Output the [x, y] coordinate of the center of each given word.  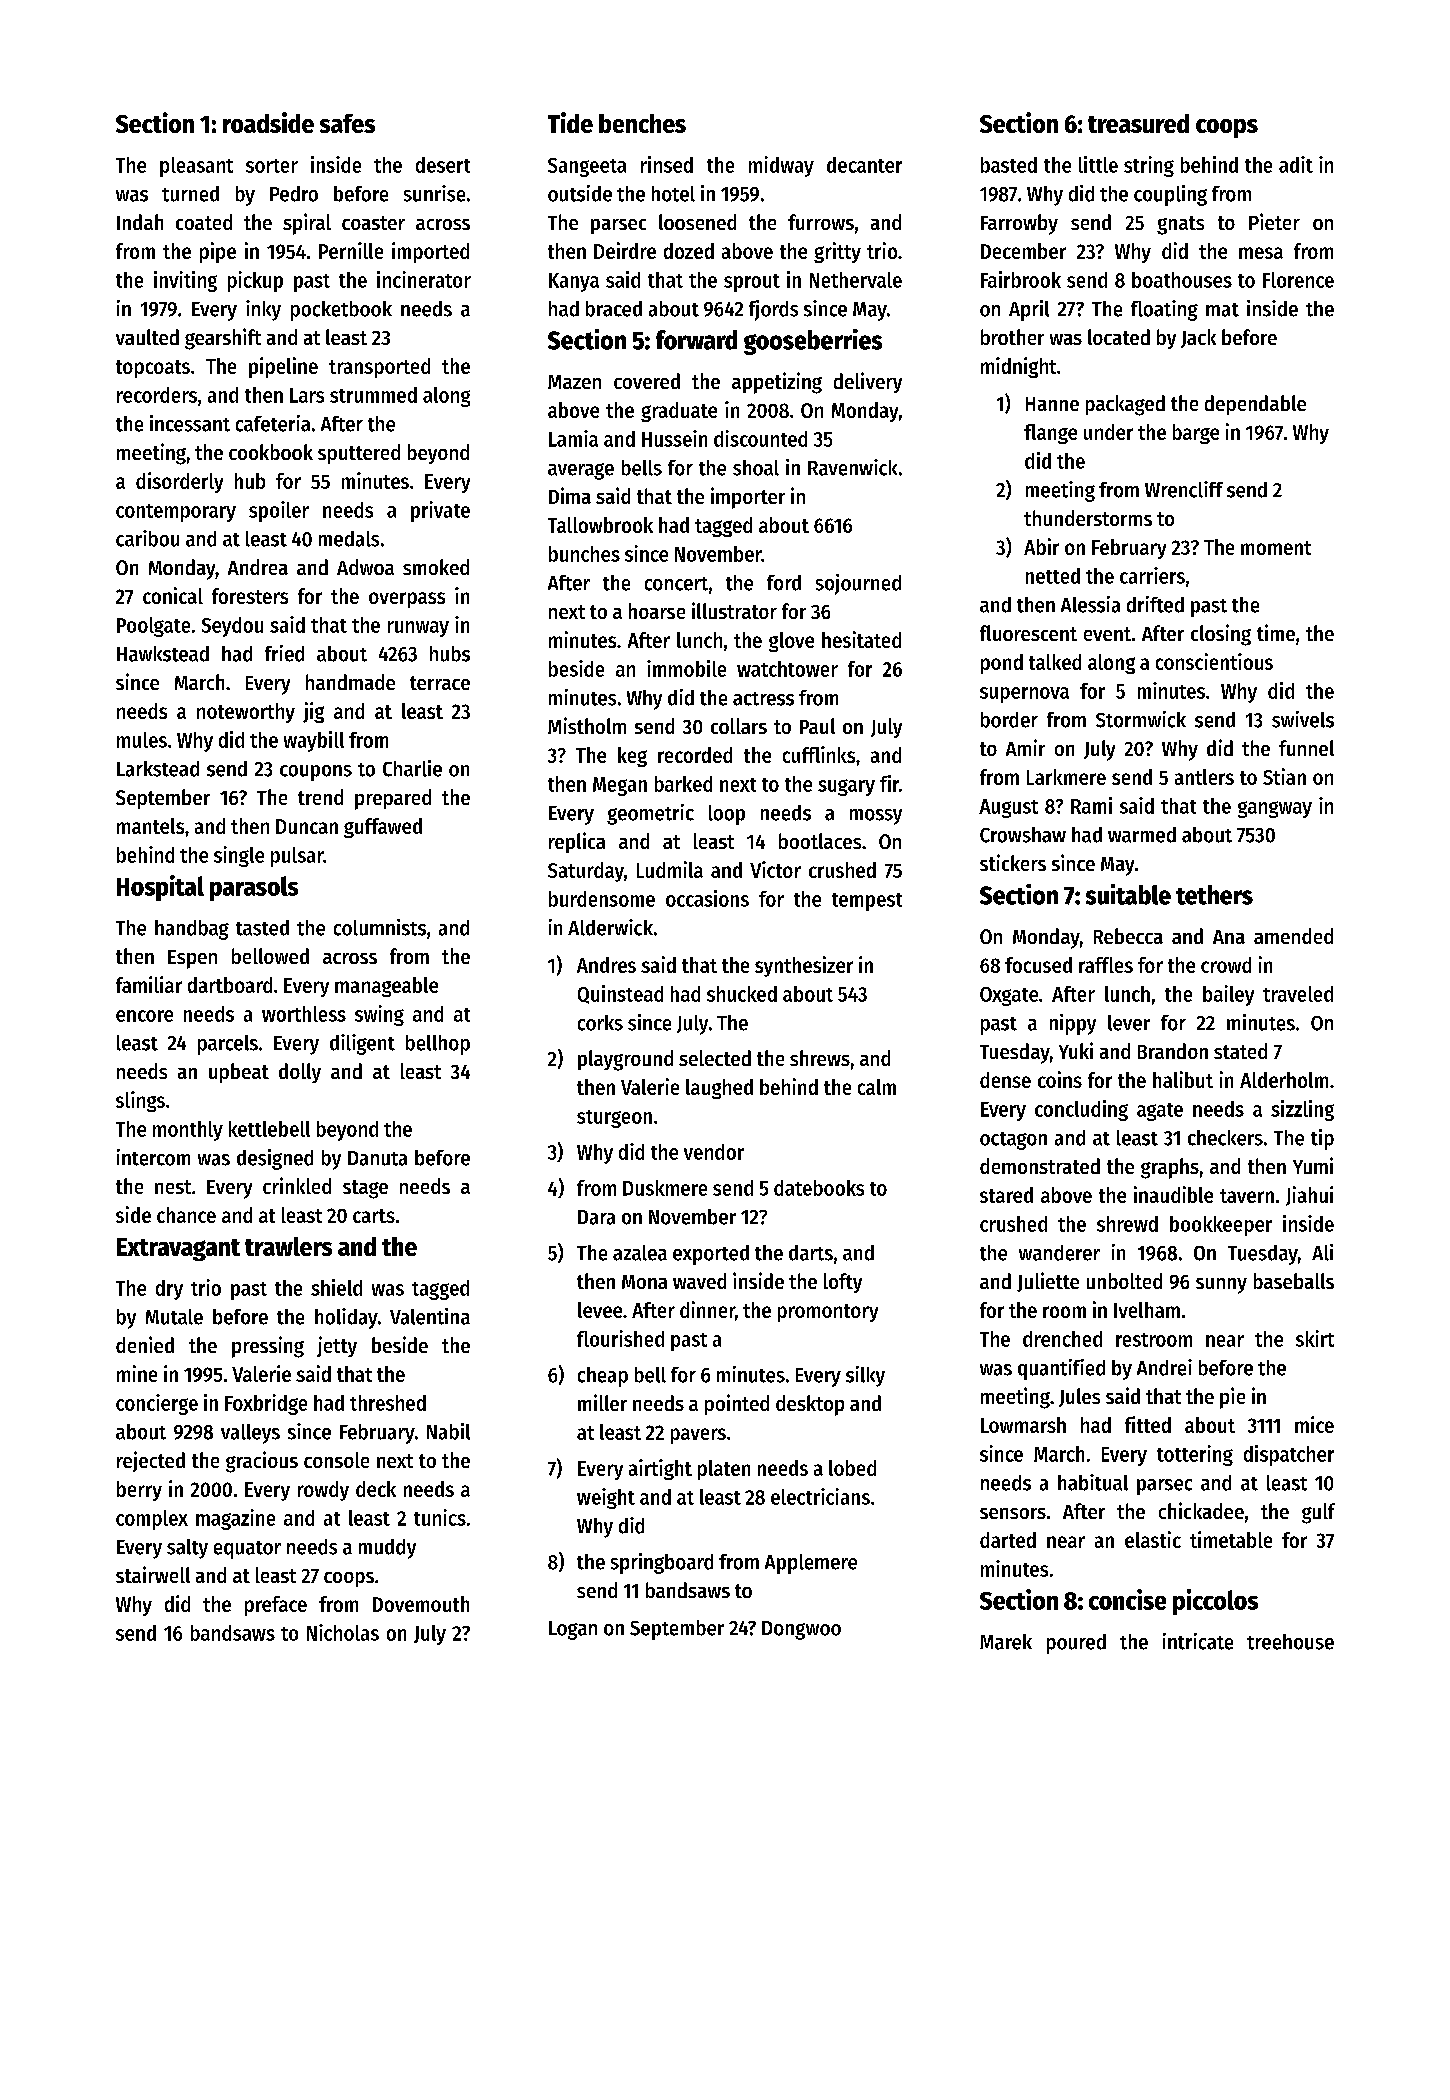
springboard [662, 1563]
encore [144, 1016]
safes [347, 123]
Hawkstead [163, 654]
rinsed [667, 164]
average [581, 471]
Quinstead [620, 994]
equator [247, 1550]
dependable [1255, 405]
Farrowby [1019, 224]
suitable [1128, 894]
